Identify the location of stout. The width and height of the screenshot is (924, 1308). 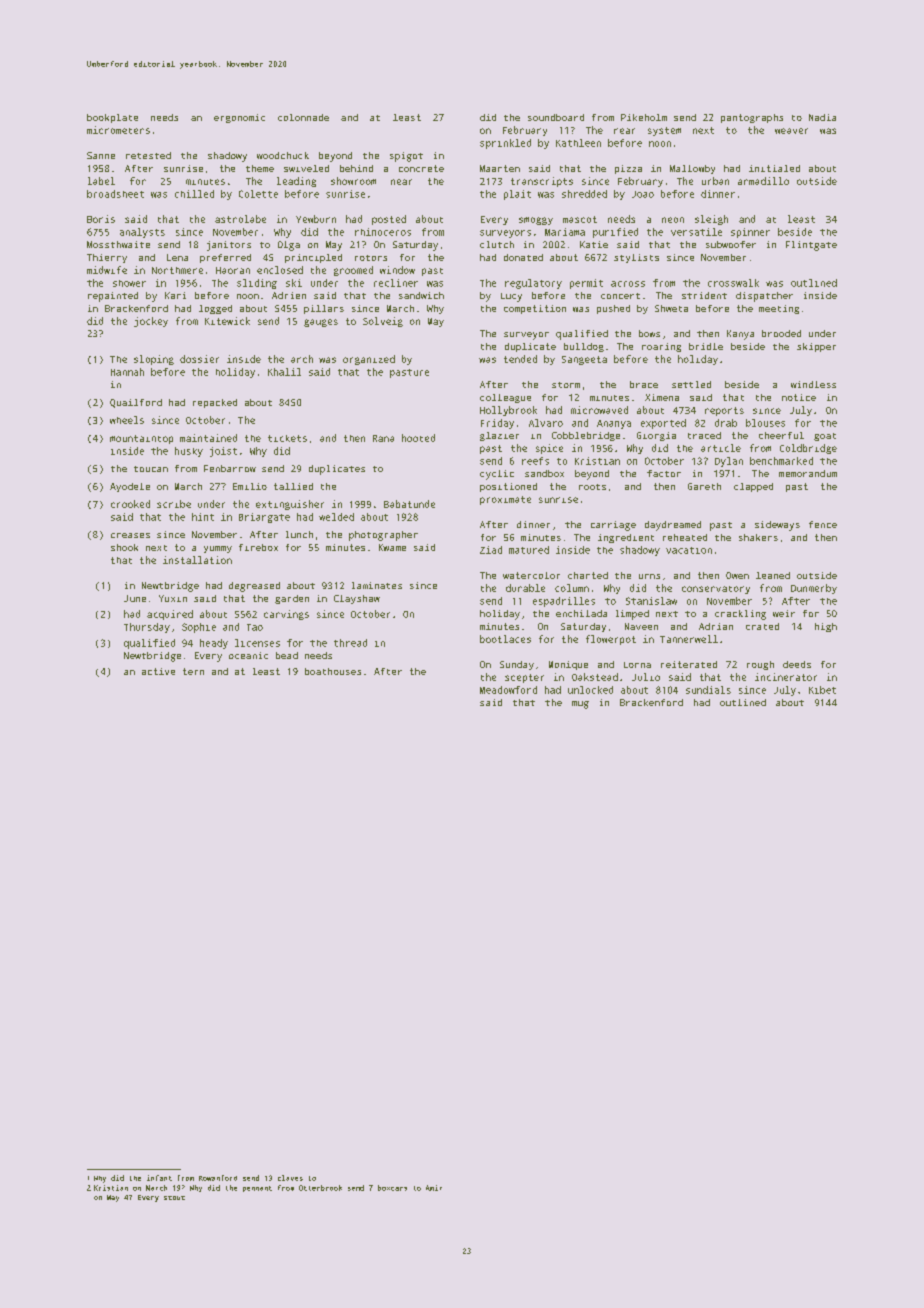
(174, 1198).
